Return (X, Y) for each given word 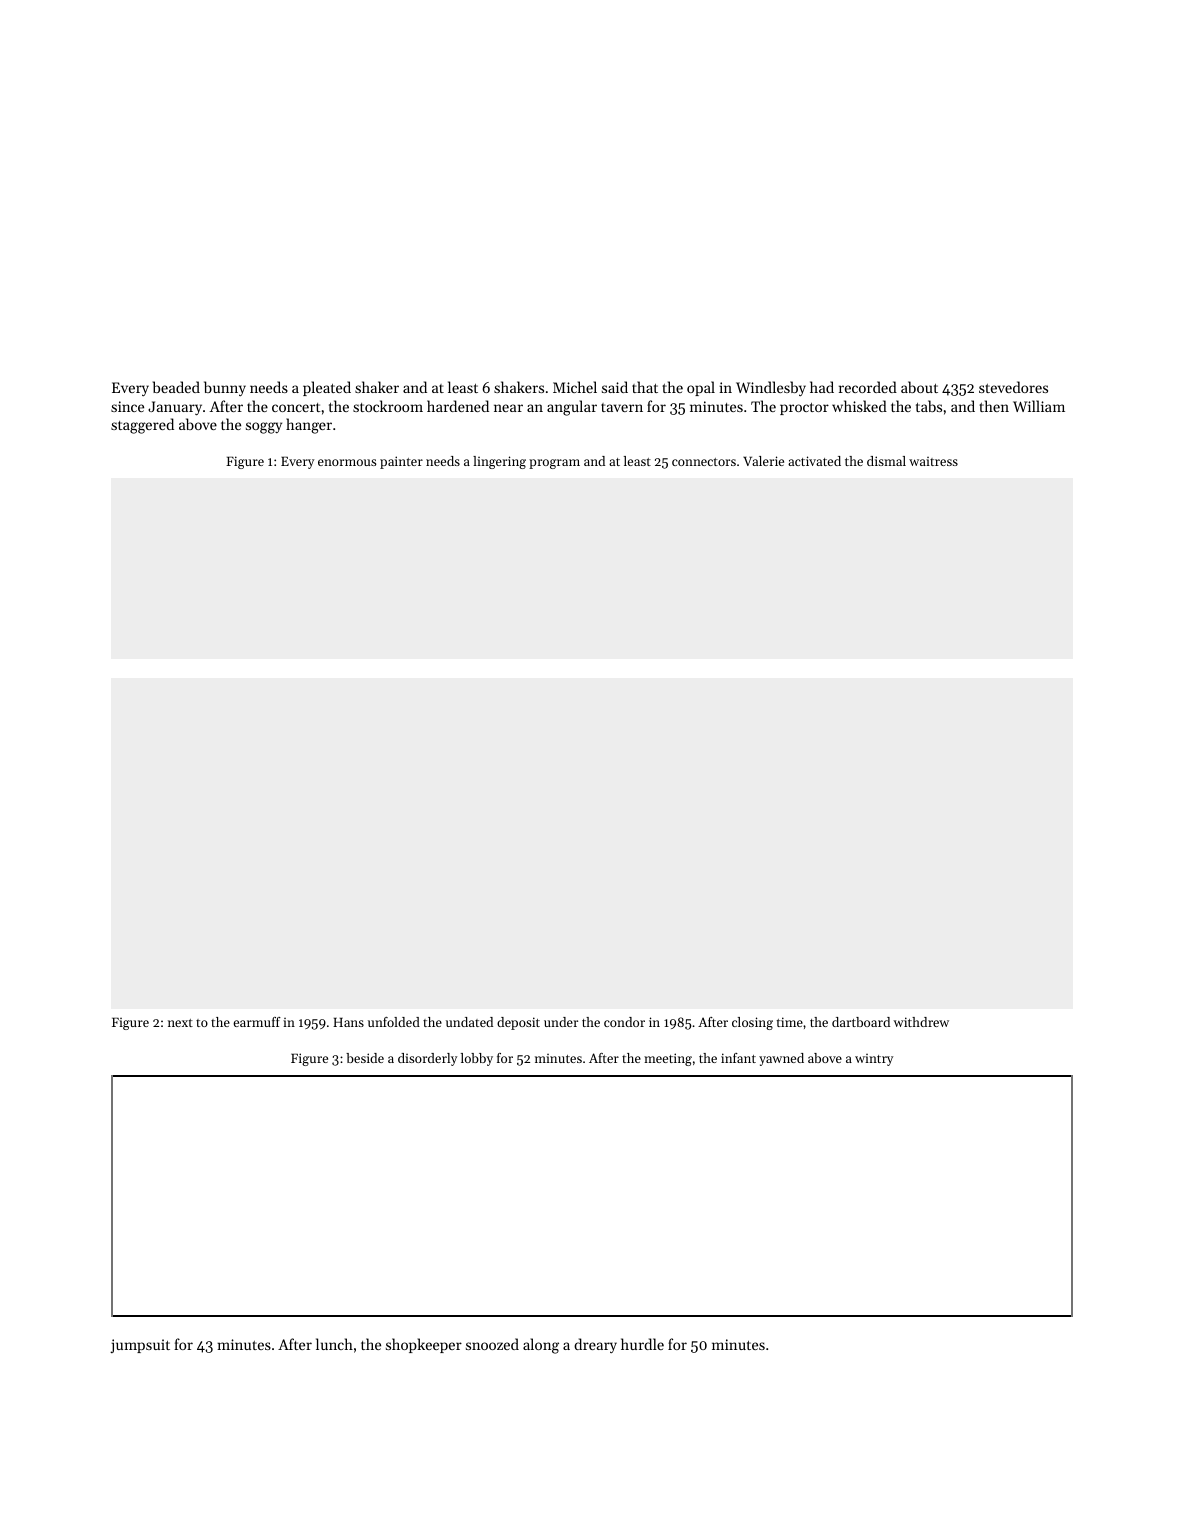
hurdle (642, 1344)
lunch (334, 1344)
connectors (704, 462)
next (180, 1023)
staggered (142, 426)
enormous (347, 462)
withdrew (921, 1022)
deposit (518, 1023)
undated (469, 1022)
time (790, 1022)
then (994, 406)
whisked (859, 406)
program (554, 464)
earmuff (257, 1022)
